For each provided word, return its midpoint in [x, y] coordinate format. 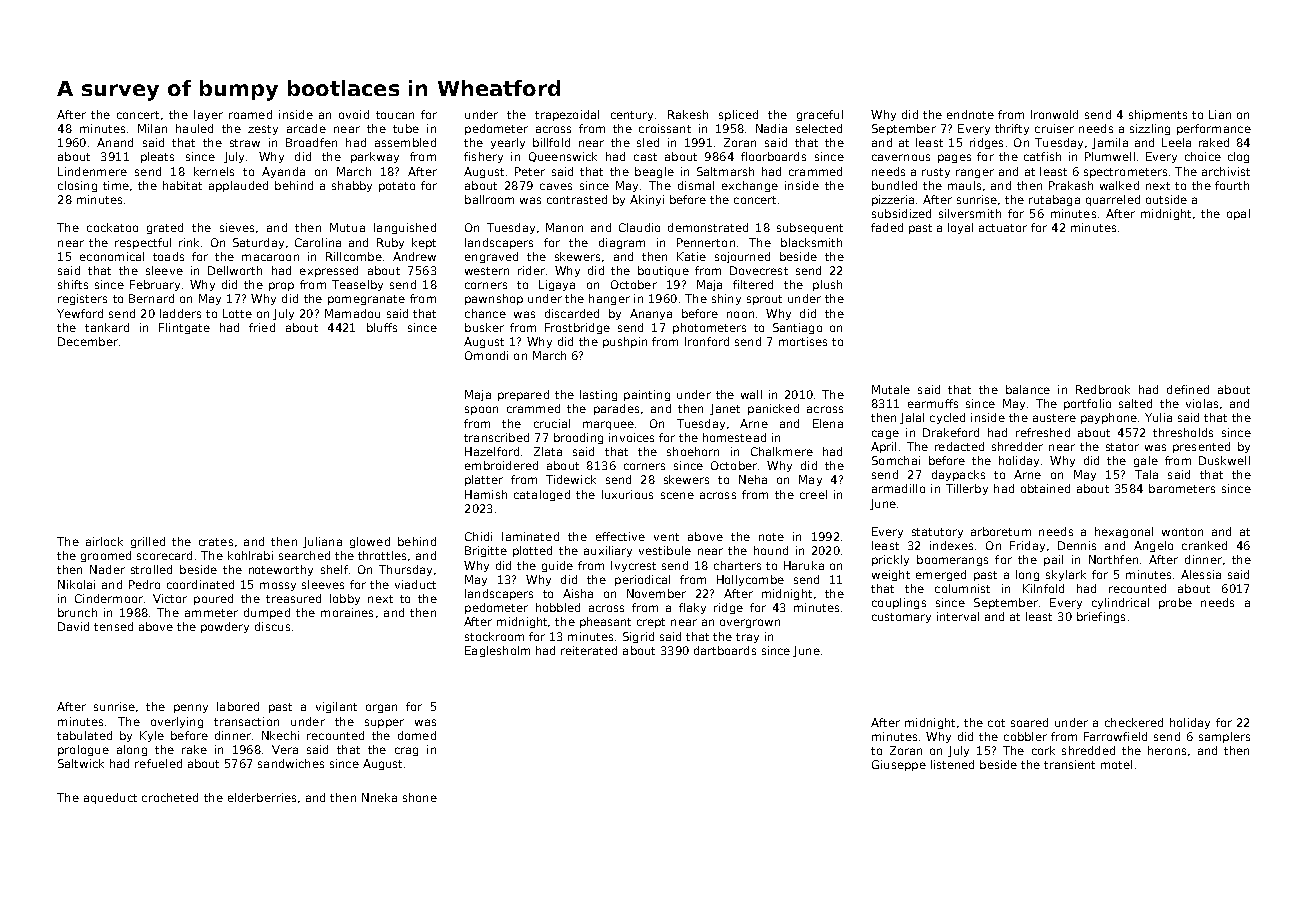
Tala [1146, 474]
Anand [115, 142]
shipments [1158, 115]
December [88, 341]
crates [216, 542]
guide [557, 566]
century [632, 116]
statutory [937, 533]
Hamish [486, 494]
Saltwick [81, 763]
